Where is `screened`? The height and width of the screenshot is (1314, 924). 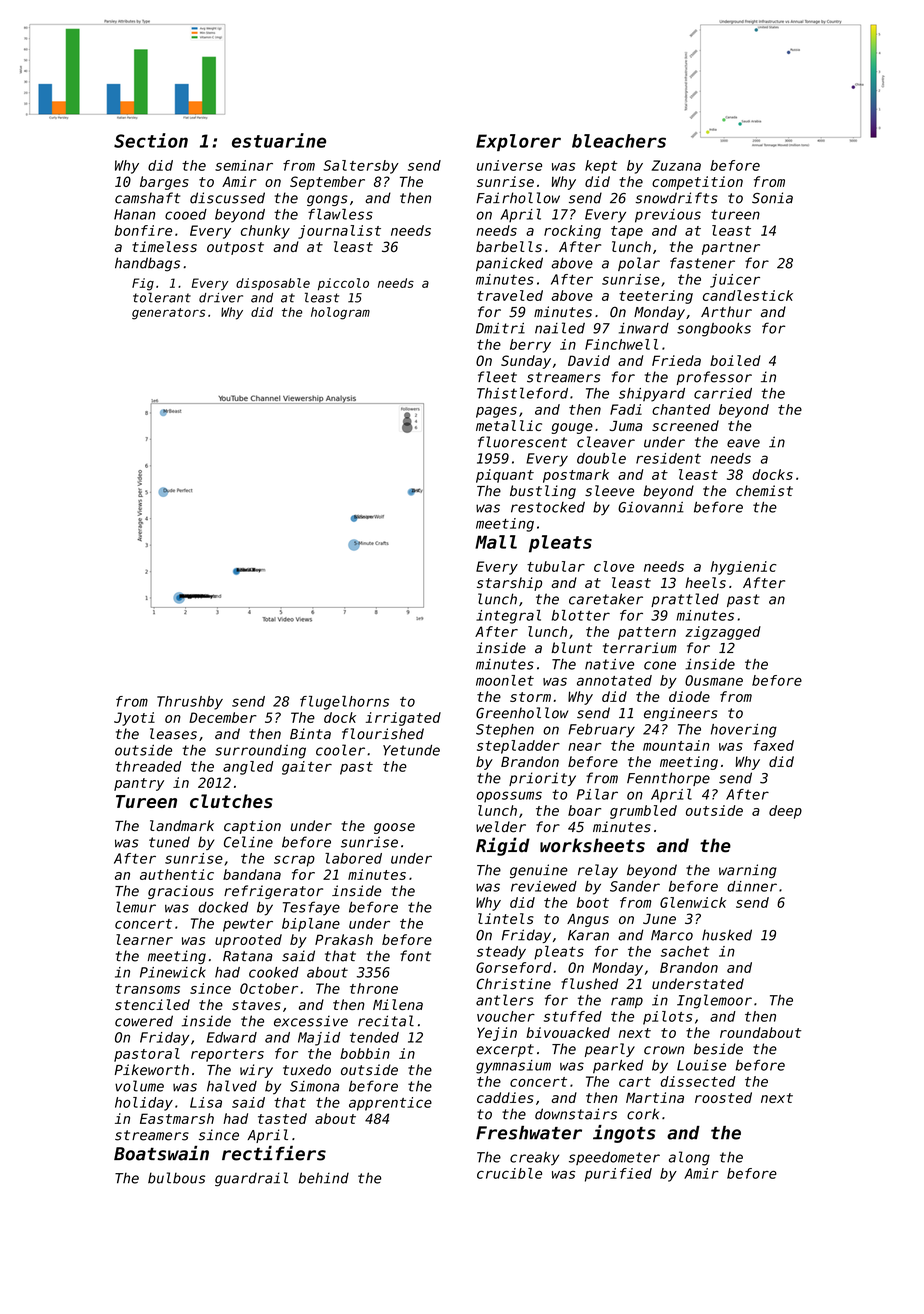
screened is located at coordinates (685, 425).
